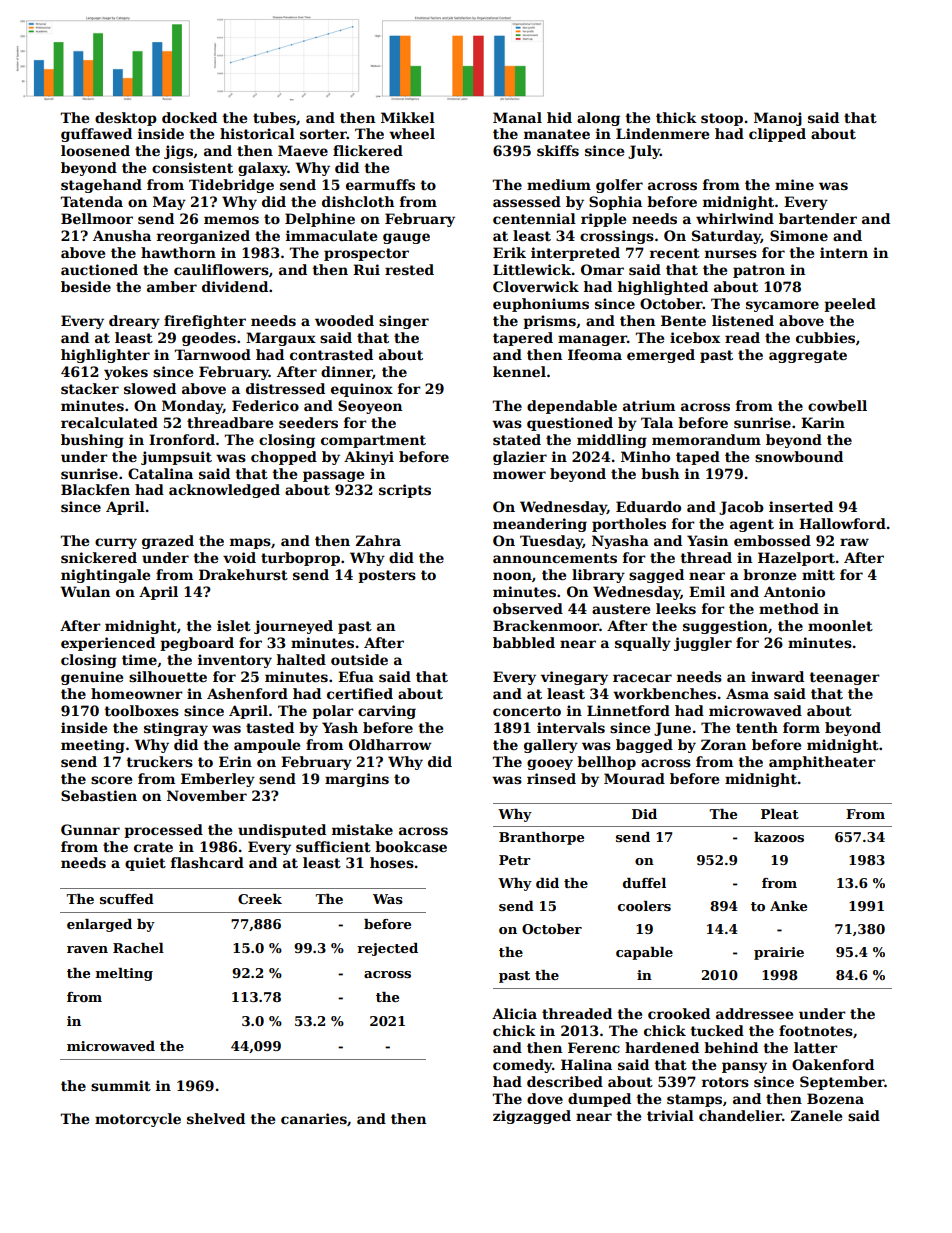  I want to click on Manoj, so click(778, 119).
